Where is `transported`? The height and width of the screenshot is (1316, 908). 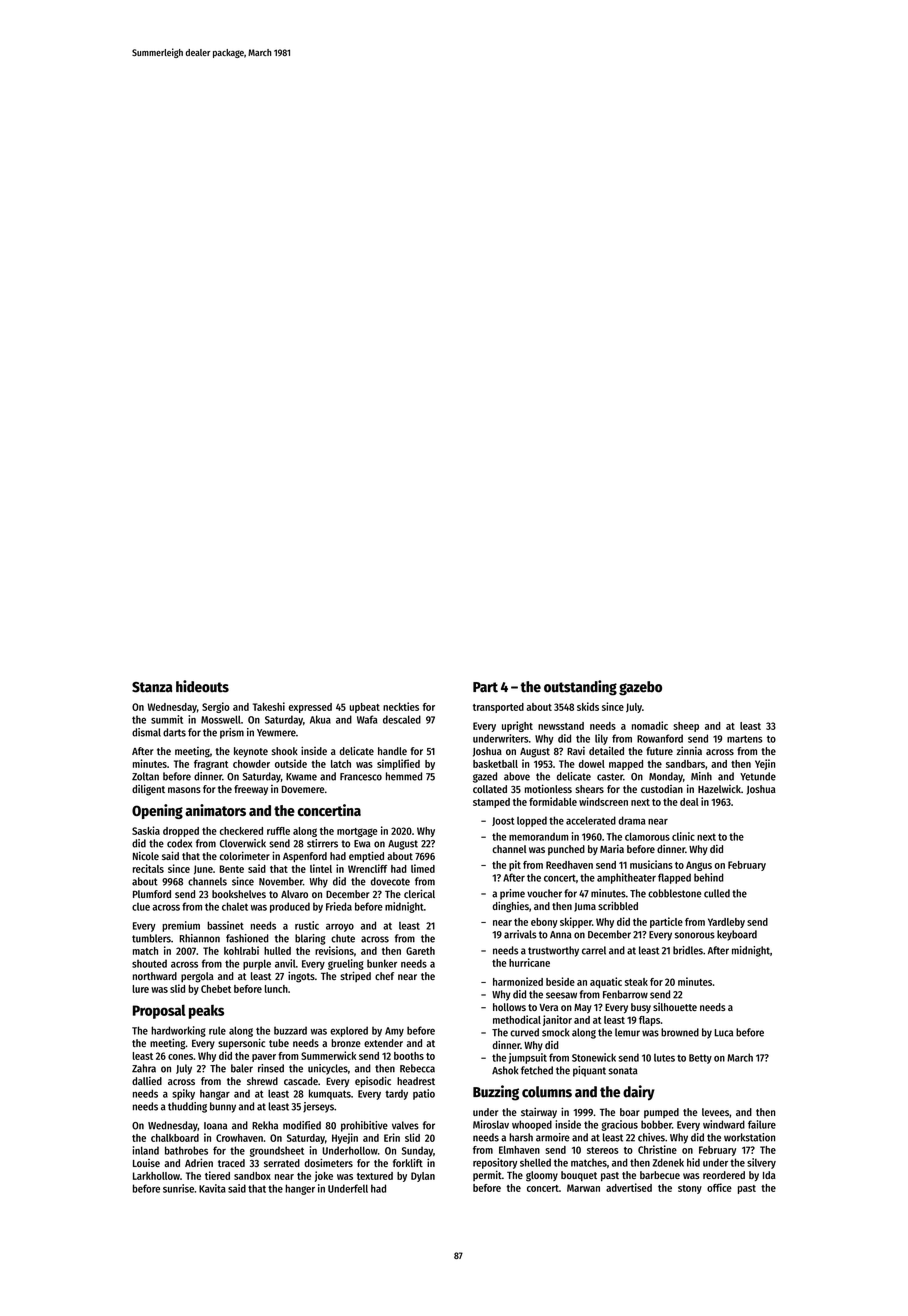
transported is located at coordinates (498, 708).
